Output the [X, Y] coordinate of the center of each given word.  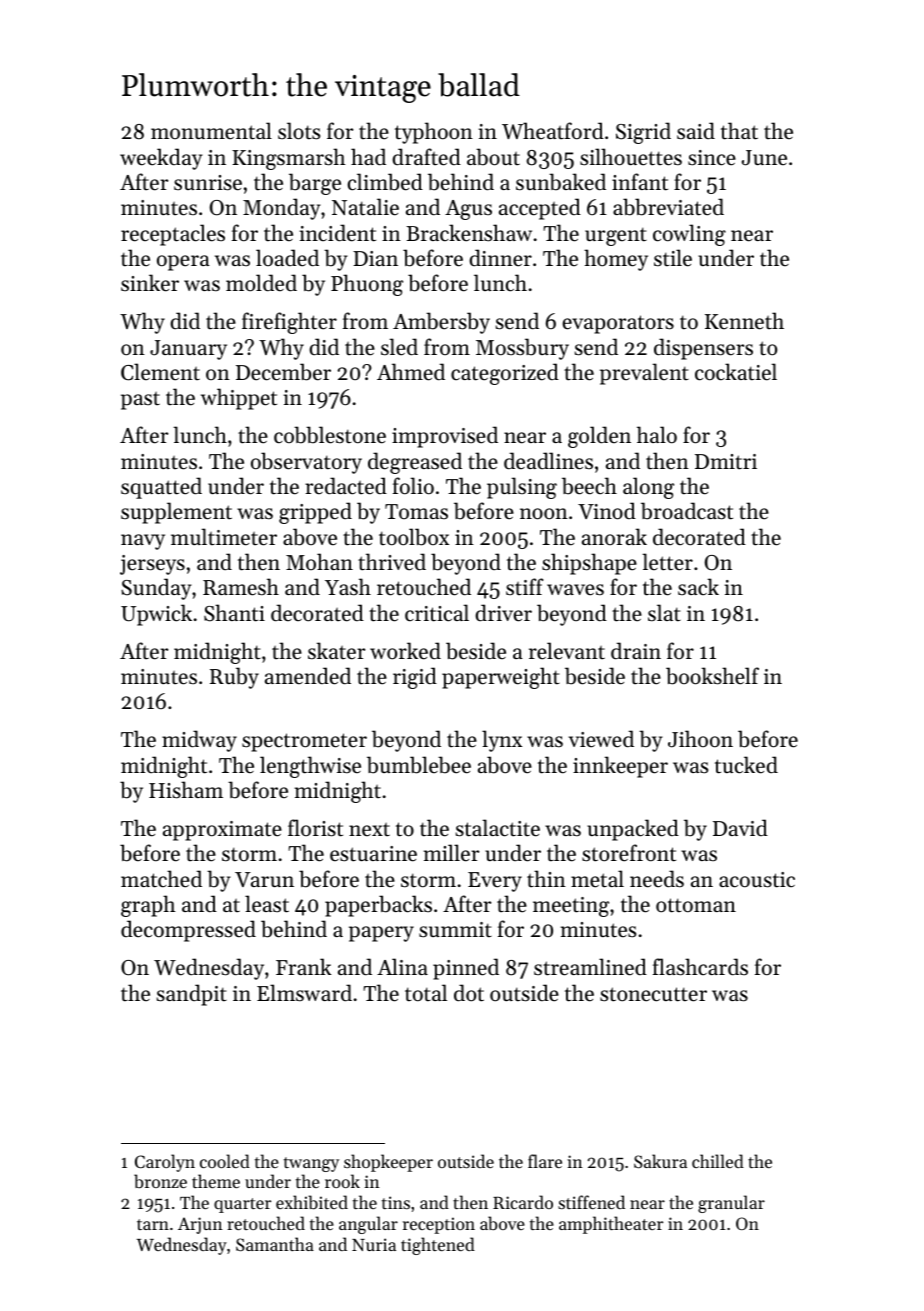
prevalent [644, 374]
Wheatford [553, 131]
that [739, 131]
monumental [211, 131]
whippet [239, 399]
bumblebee [419, 765]
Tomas [416, 511]
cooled [225, 1161]
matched [161, 879]
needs [657, 879]
